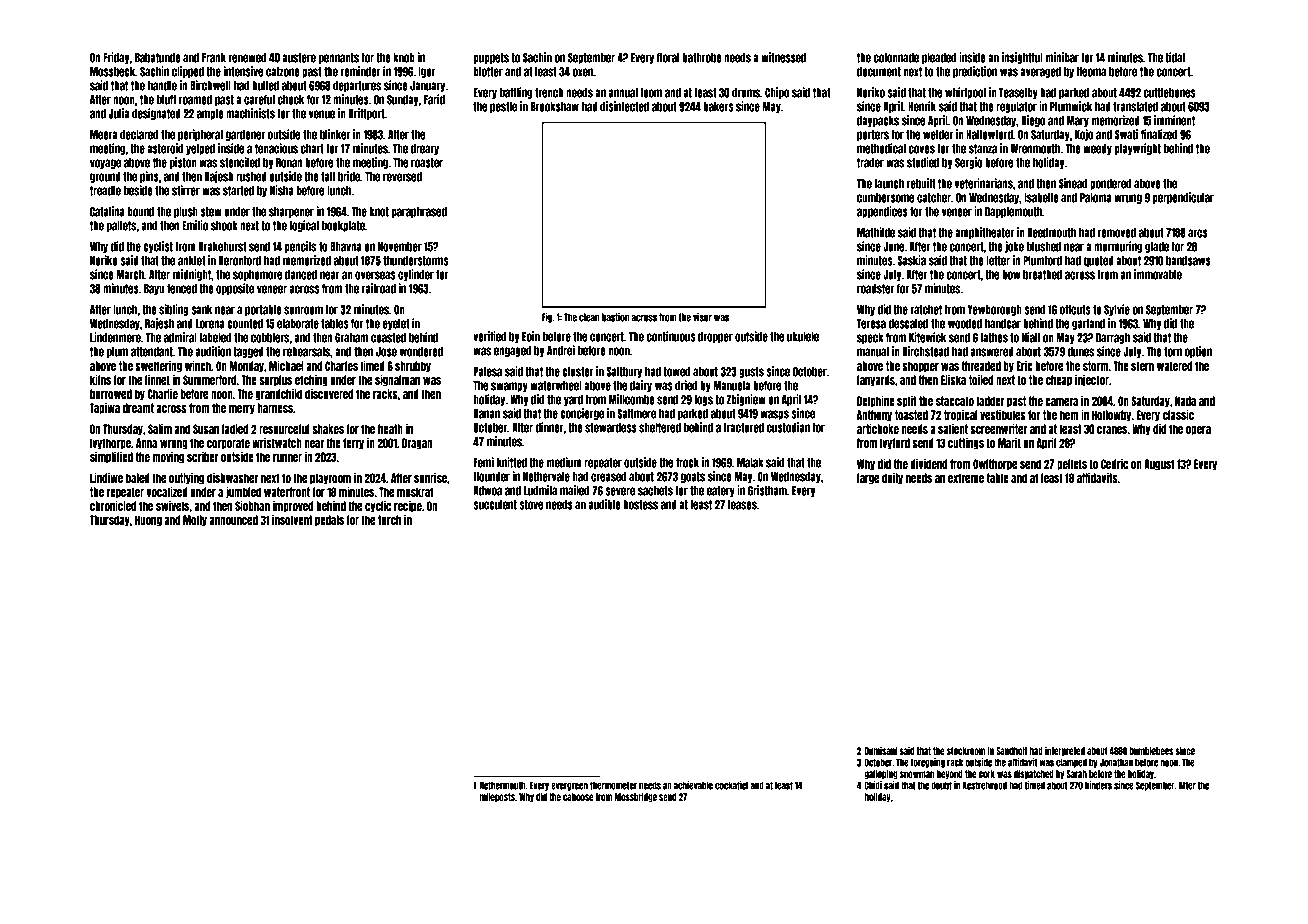 This screenshot has height=924, width=1308. Describe the element at coordinates (731, 785) in the screenshot. I see `cockatiel` at that location.
